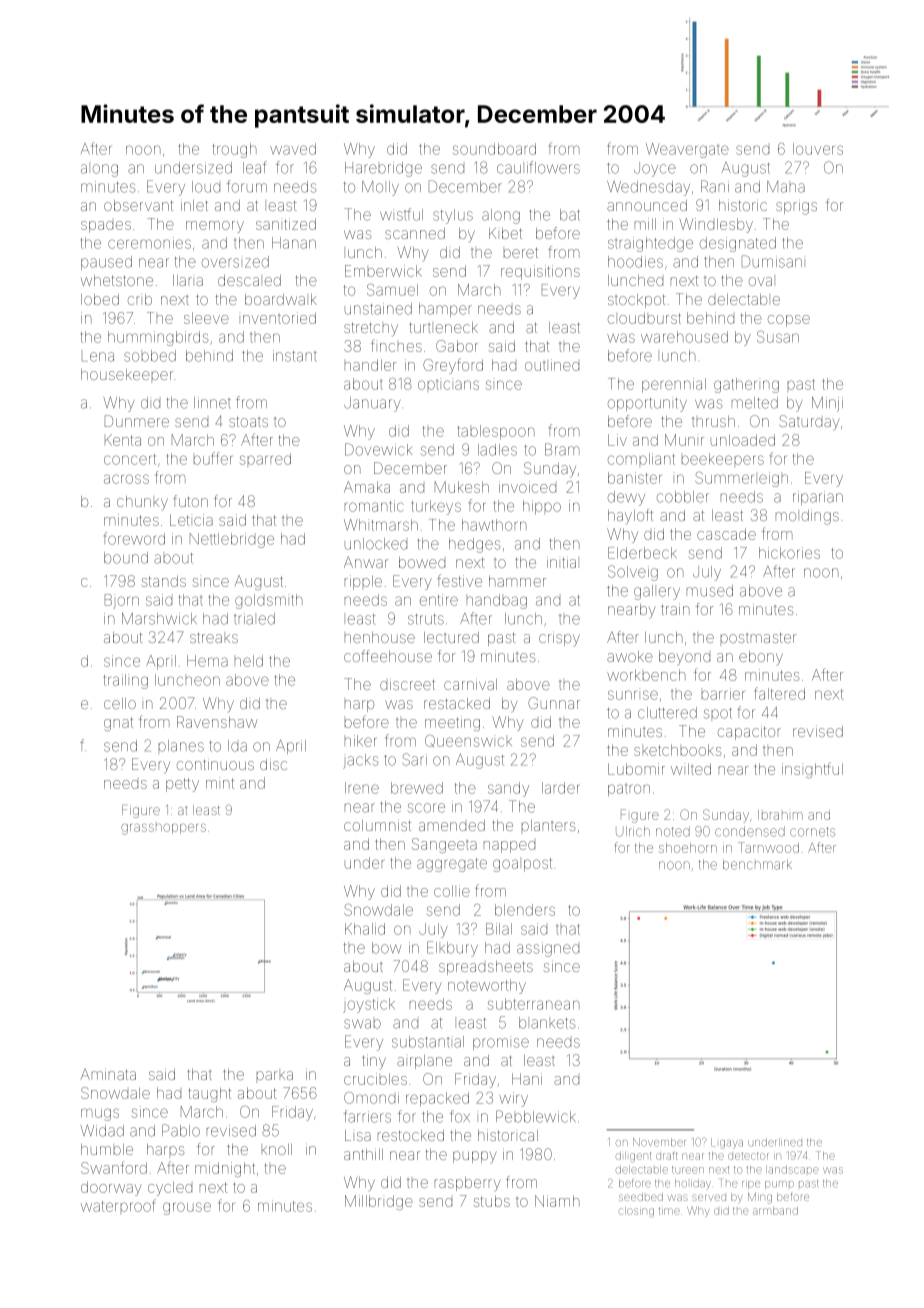 Image resolution: width=924 pixels, height=1308 pixels. Describe the element at coordinates (367, 487) in the screenshot. I see `Amaka` at that location.
